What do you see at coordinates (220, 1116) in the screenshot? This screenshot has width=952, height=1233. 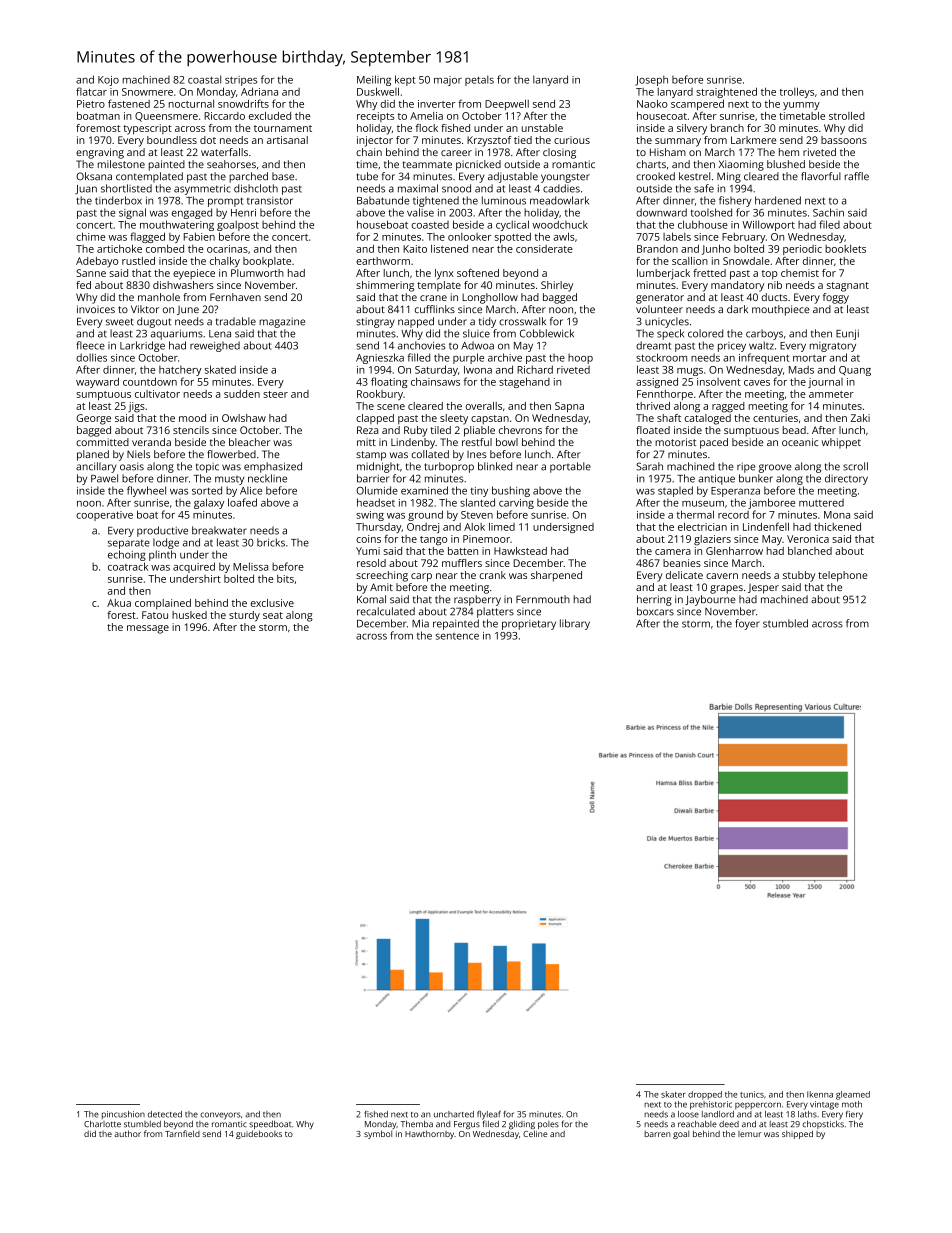 I see `conveyors` at bounding box center [220, 1116].
